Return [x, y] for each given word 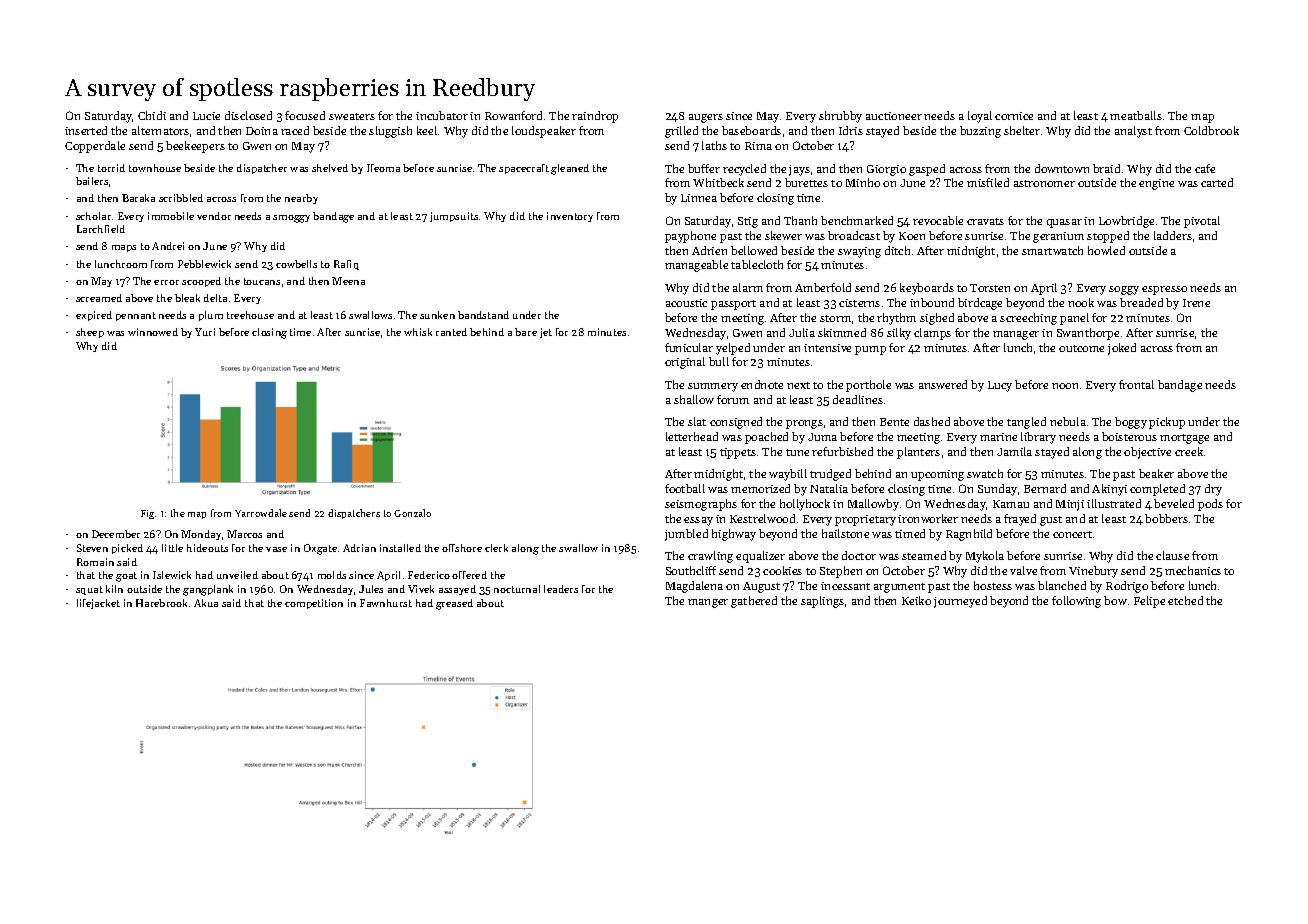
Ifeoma [383, 168]
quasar [1064, 223]
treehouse [250, 315]
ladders [1173, 235]
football [685, 488]
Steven [92, 548]
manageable [696, 266]
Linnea [699, 198]
